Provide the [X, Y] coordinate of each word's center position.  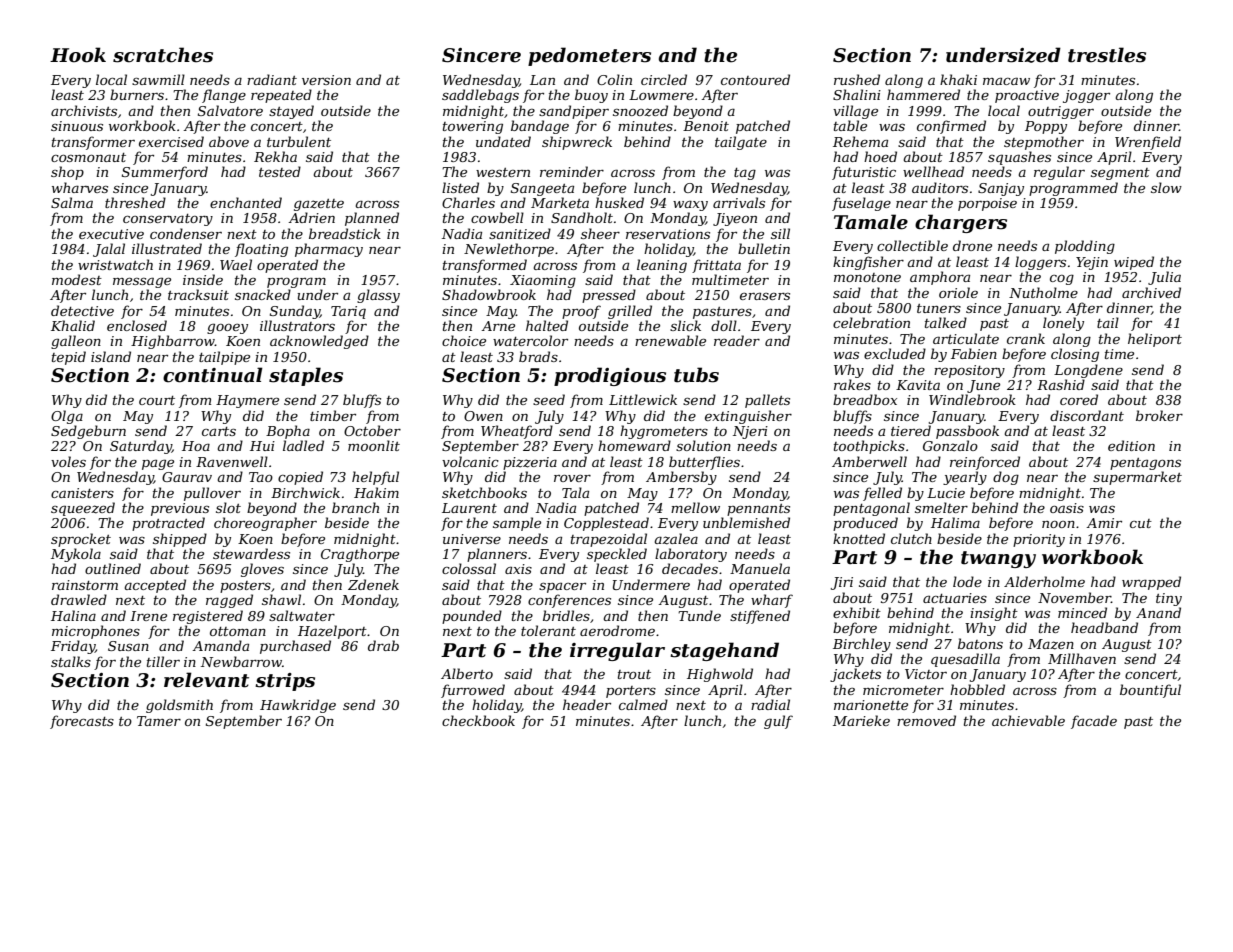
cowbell [497, 217]
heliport [1155, 340]
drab [383, 645]
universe [472, 539]
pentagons [1145, 464]
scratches [163, 55]
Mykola [76, 555]
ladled [303, 445]
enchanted [246, 202]
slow [1166, 187]
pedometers [589, 56]
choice [464, 340]
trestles [1107, 55]
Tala [575, 492]
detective [82, 310]
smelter [941, 507]
